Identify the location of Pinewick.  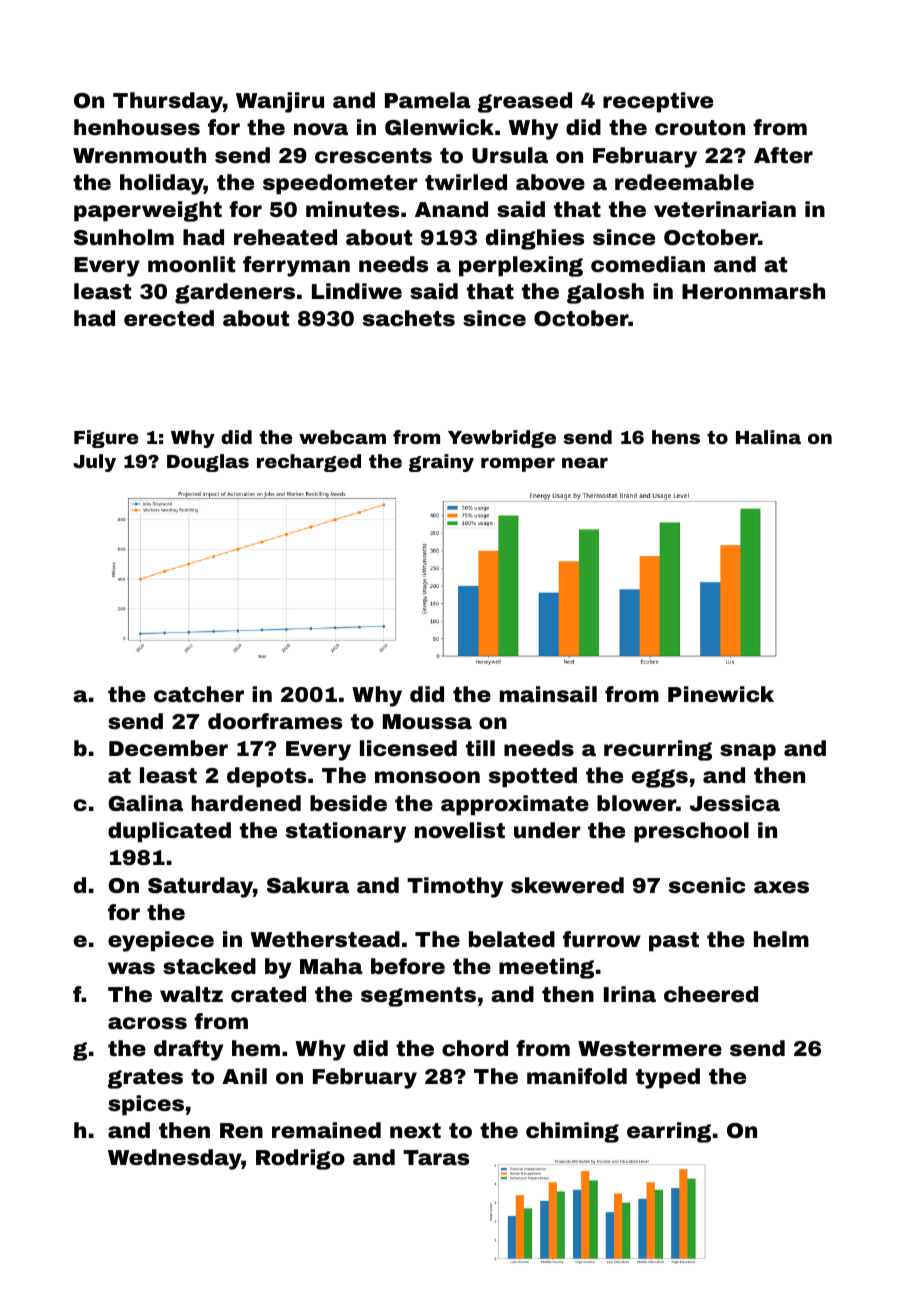
(721, 694).
